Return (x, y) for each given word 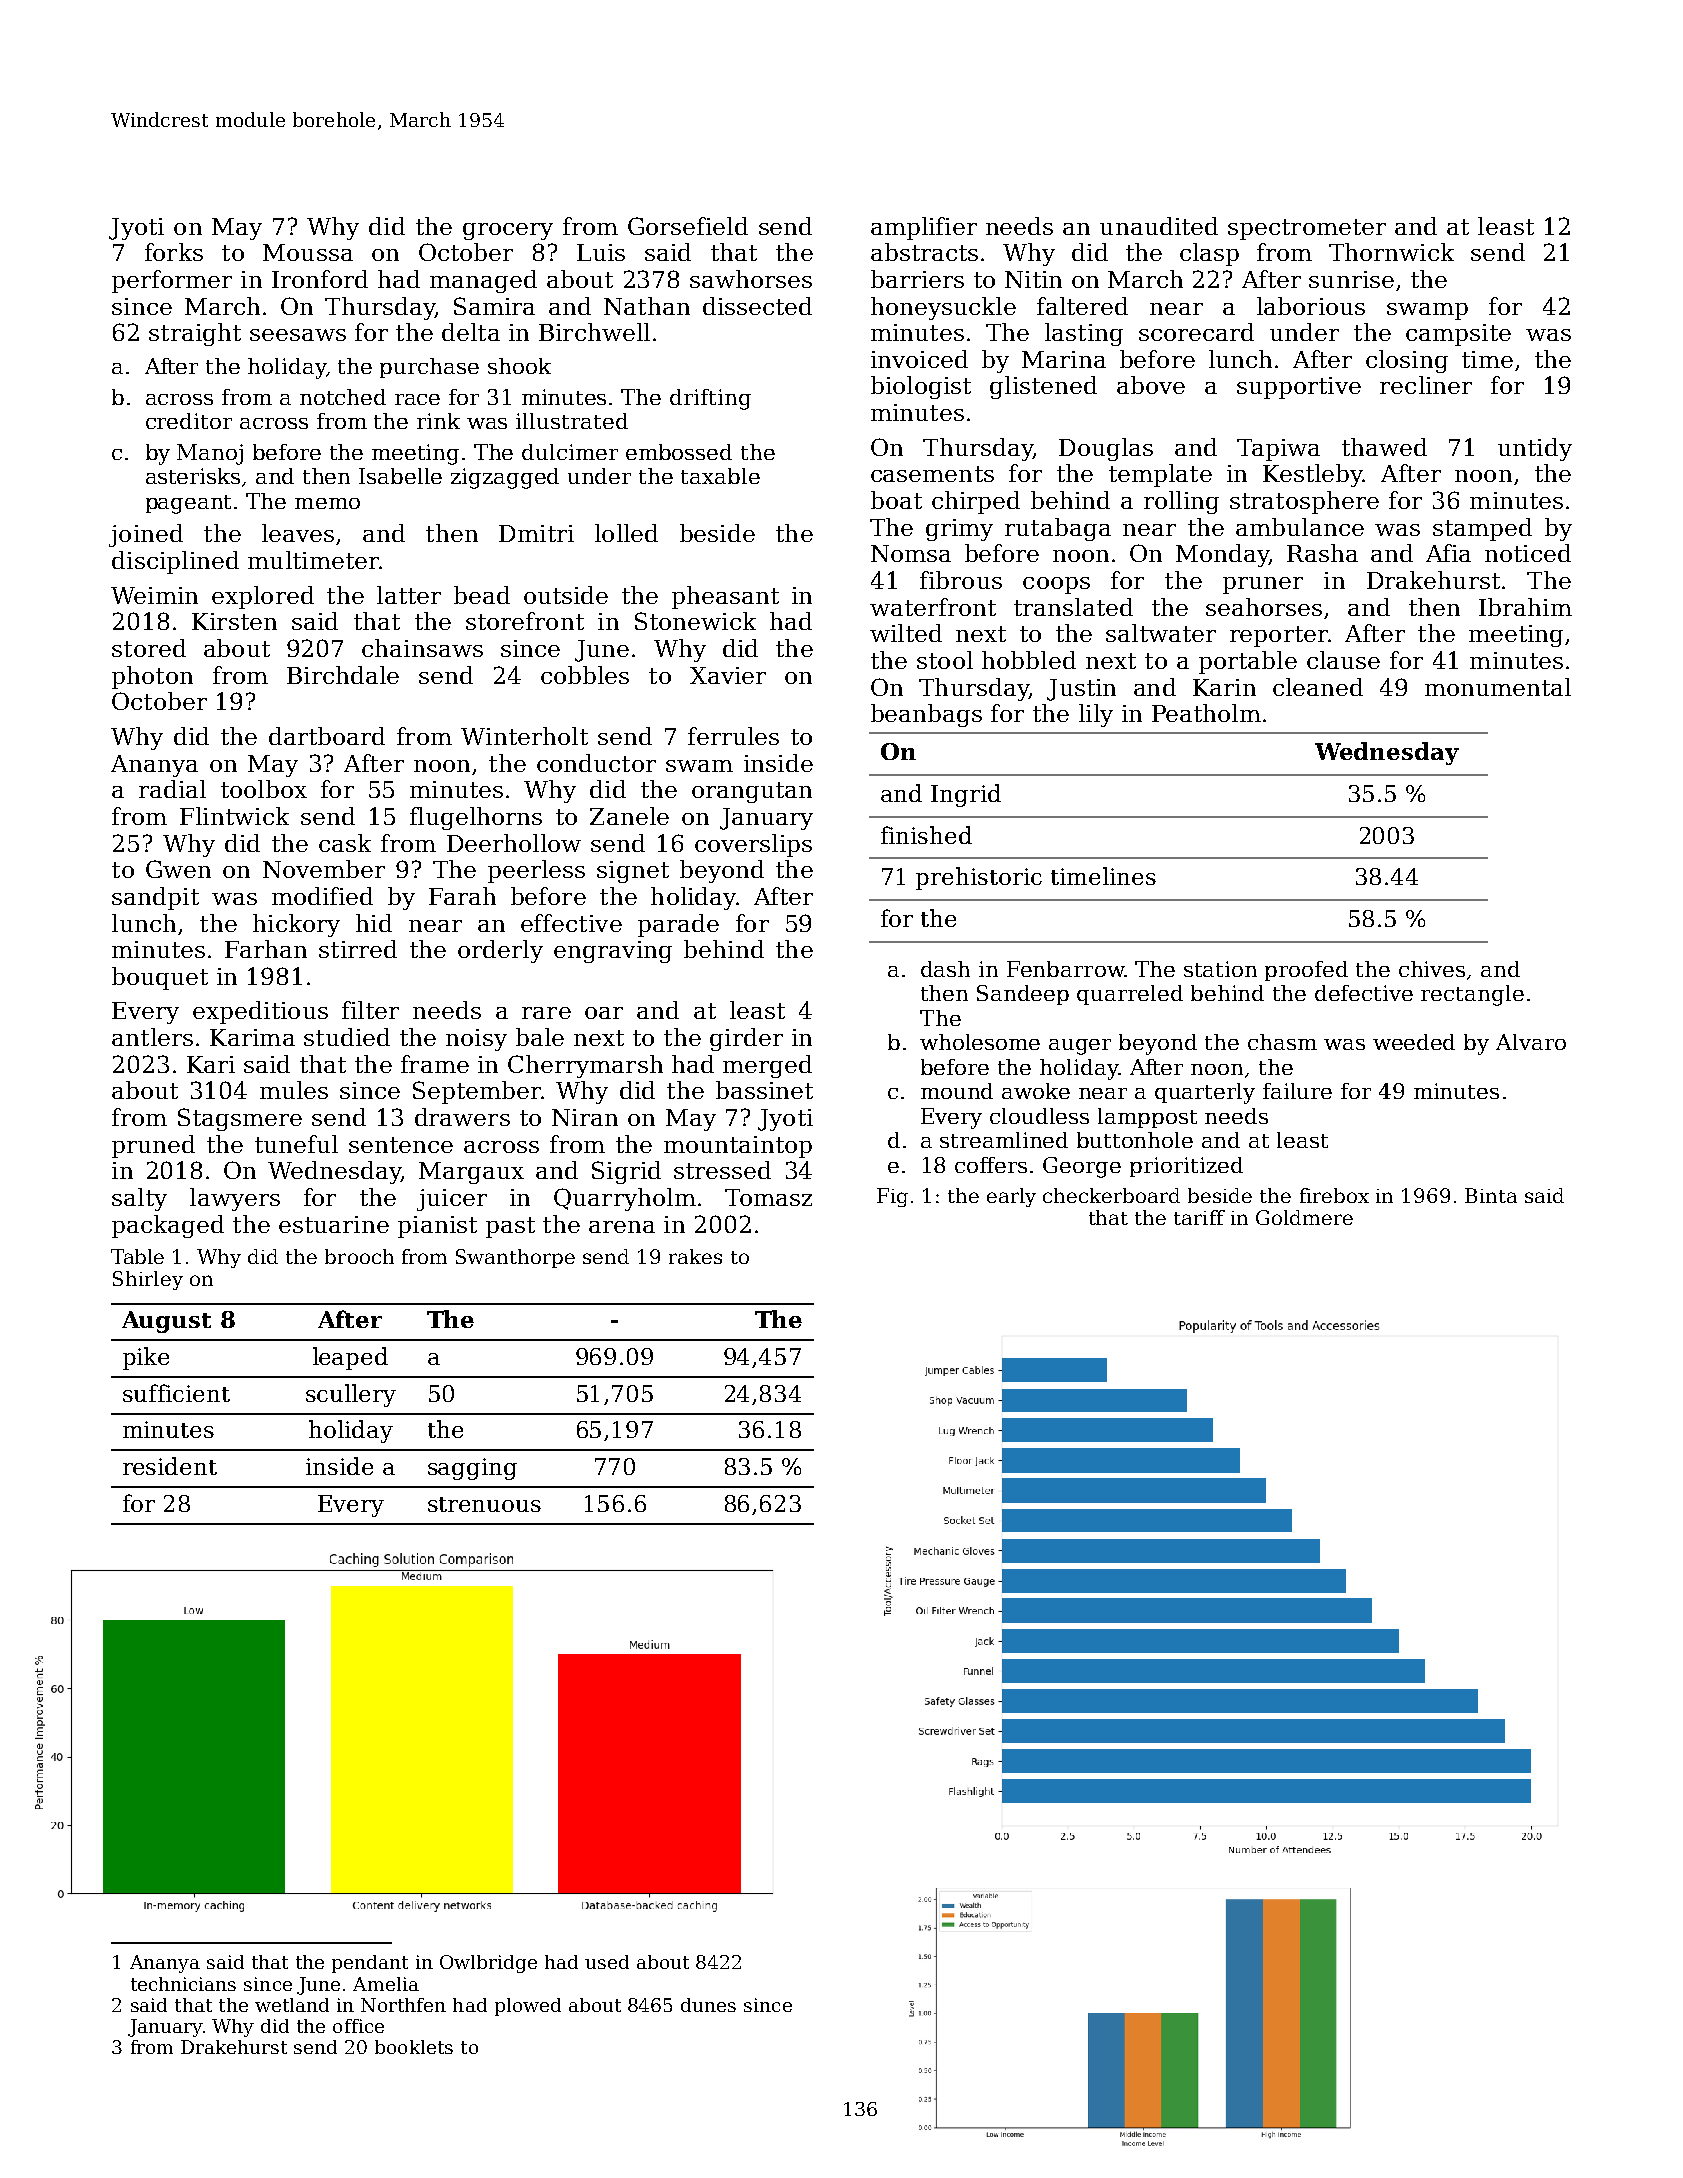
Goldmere (1304, 1217)
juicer (452, 1200)
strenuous (484, 1504)
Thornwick (1391, 252)
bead (482, 595)
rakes (695, 1256)
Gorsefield (688, 226)
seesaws (298, 335)
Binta (1491, 1195)
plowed (528, 2007)
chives (1432, 969)
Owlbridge (488, 1964)
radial (172, 789)
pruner (1263, 585)
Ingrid (966, 795)
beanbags (926, 715)
